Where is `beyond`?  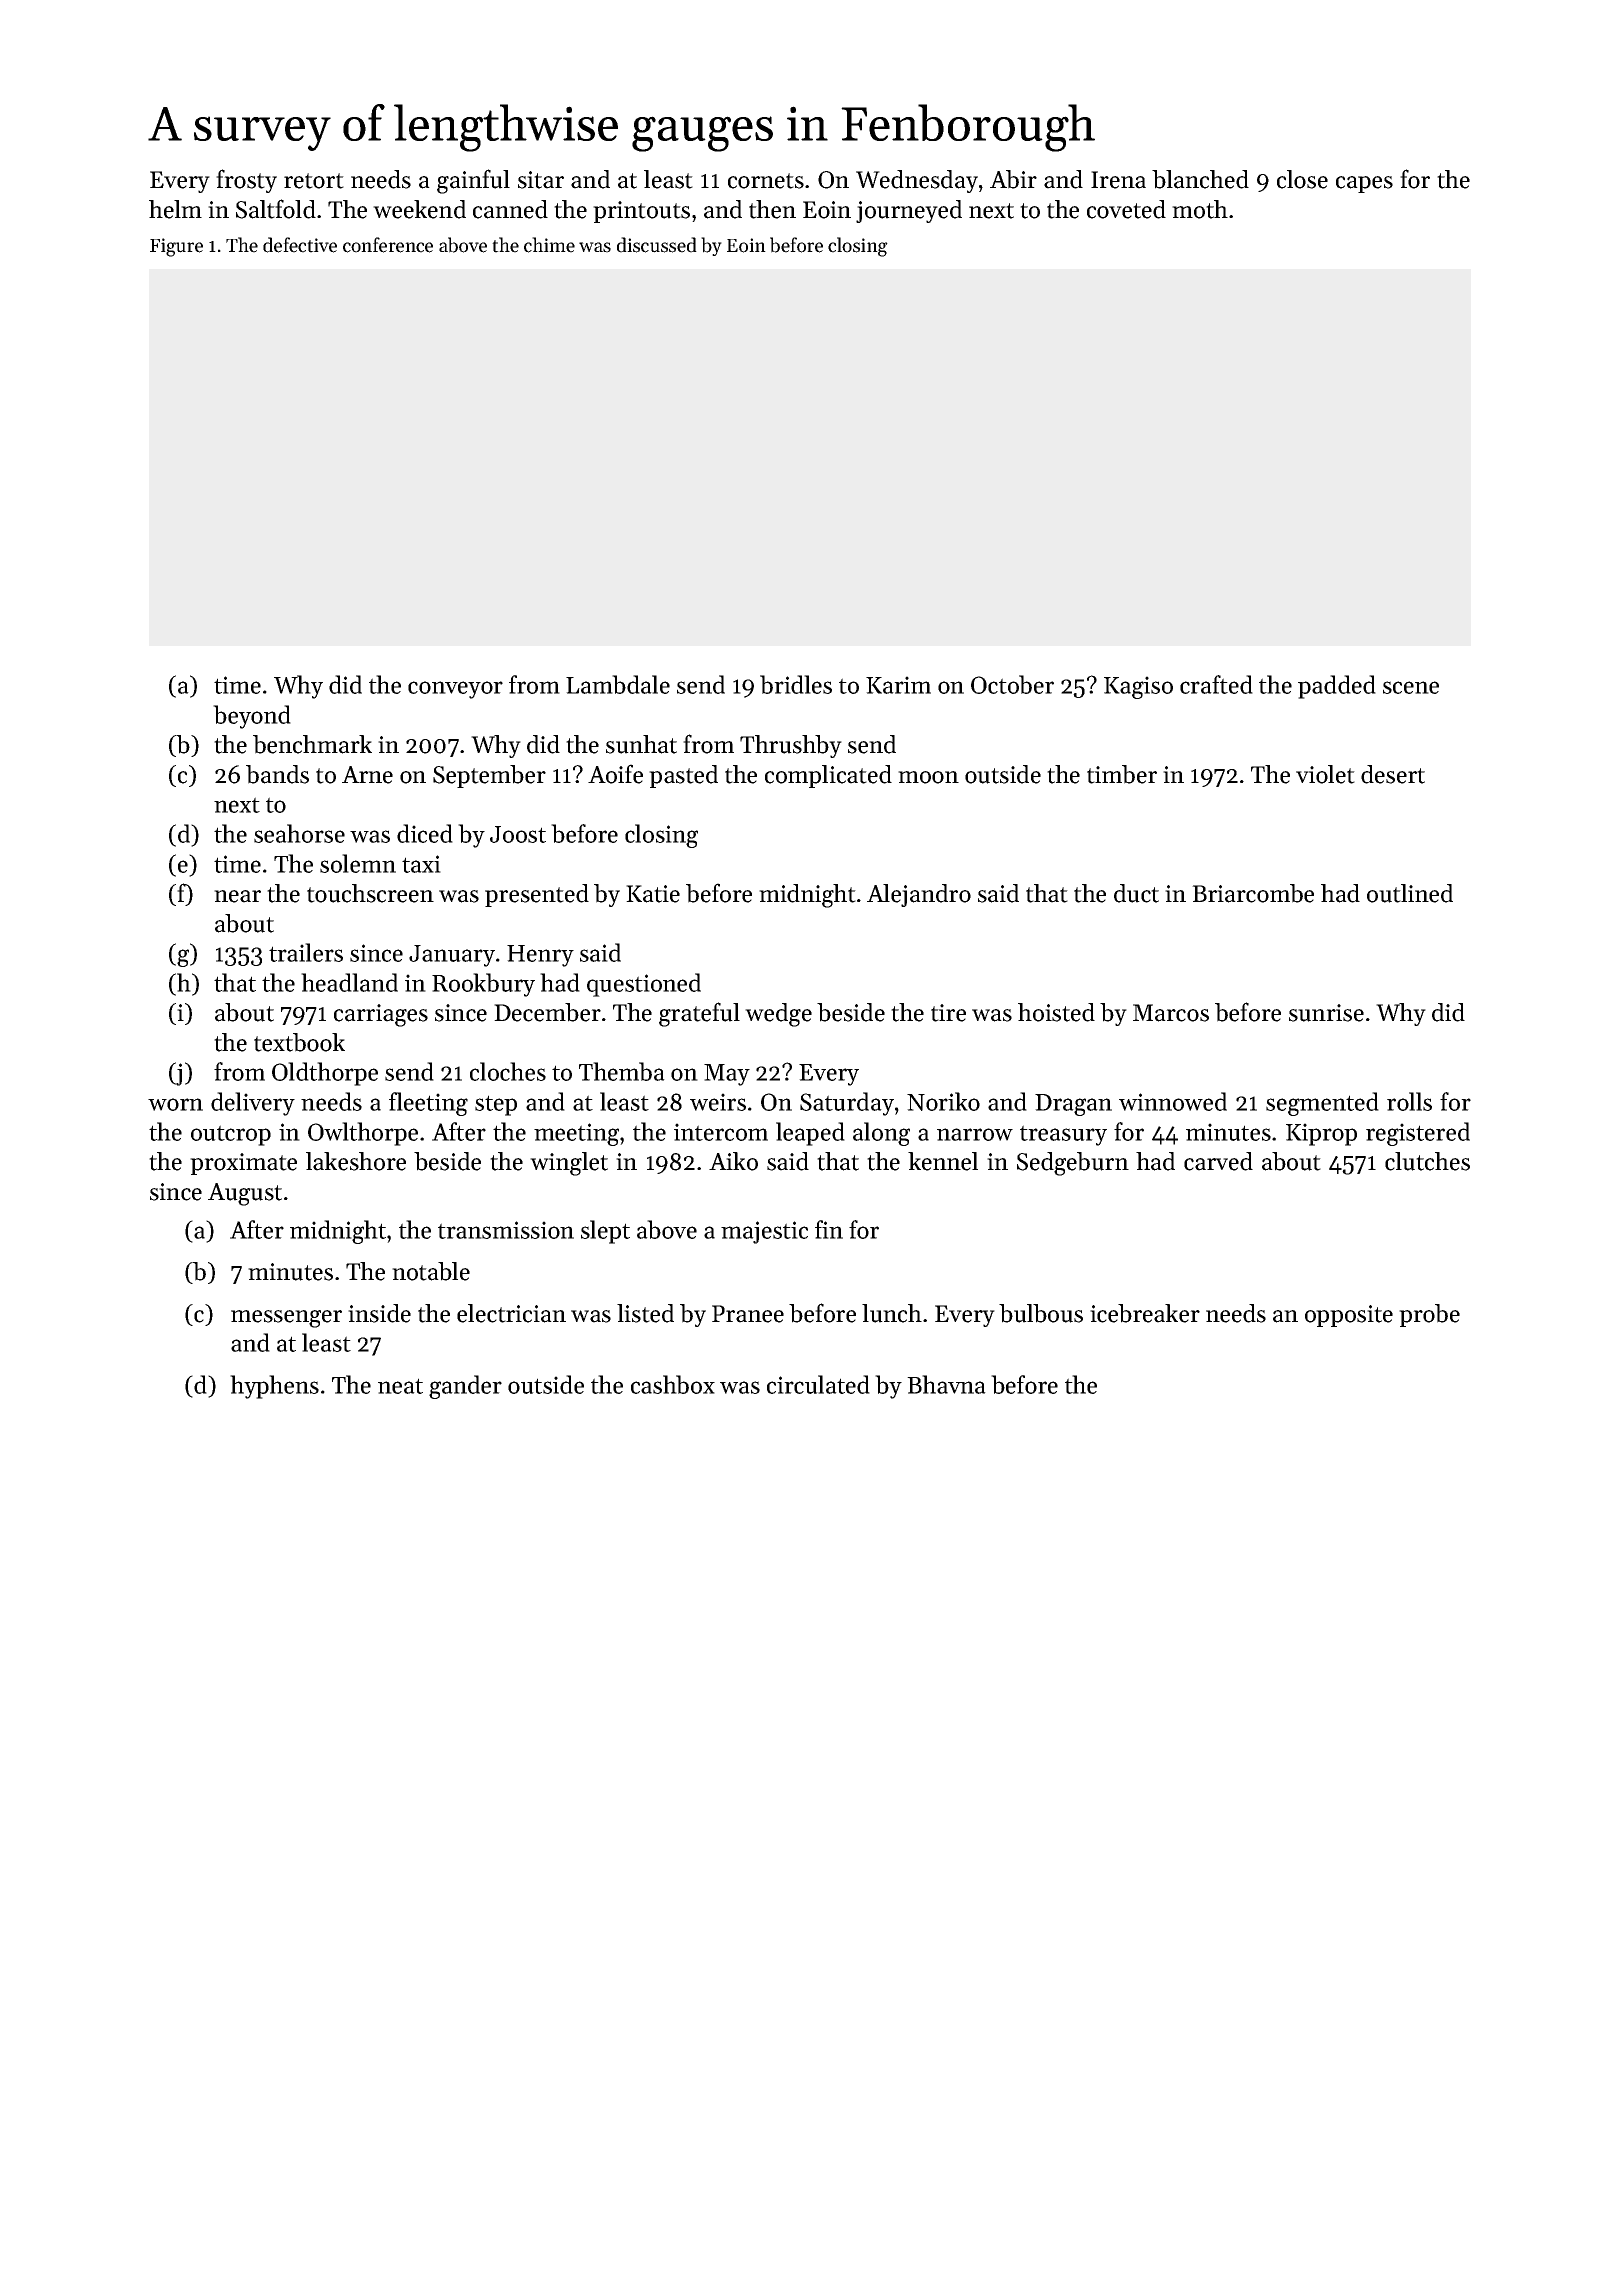
beyond is located at coordinates (252, 717).
